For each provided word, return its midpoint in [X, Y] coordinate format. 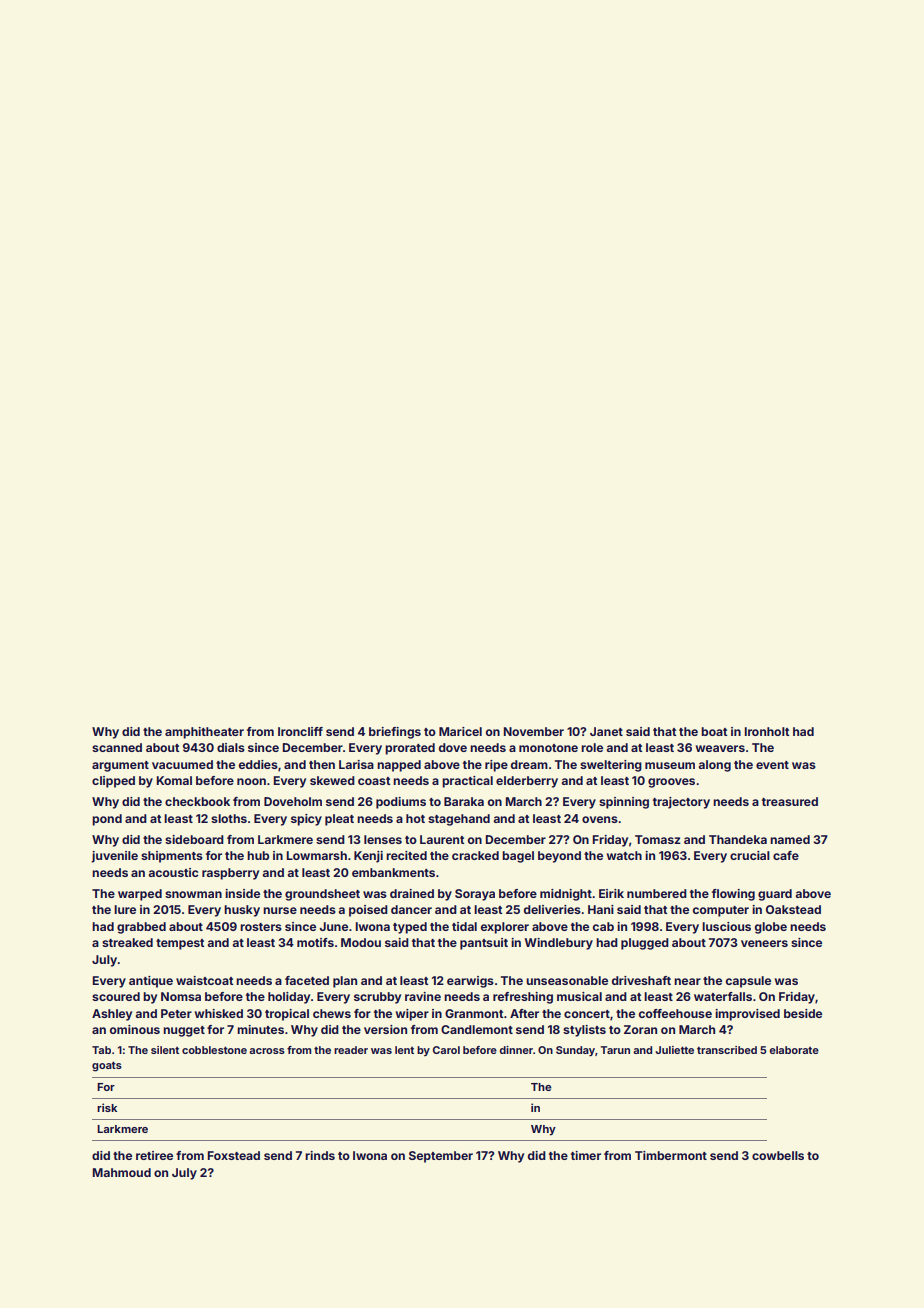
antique [151, 982]
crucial [750, 855]
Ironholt [767, 731]
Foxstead [234, 1155]
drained [412, 893]
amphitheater [204, 733]
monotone [548, 748]
